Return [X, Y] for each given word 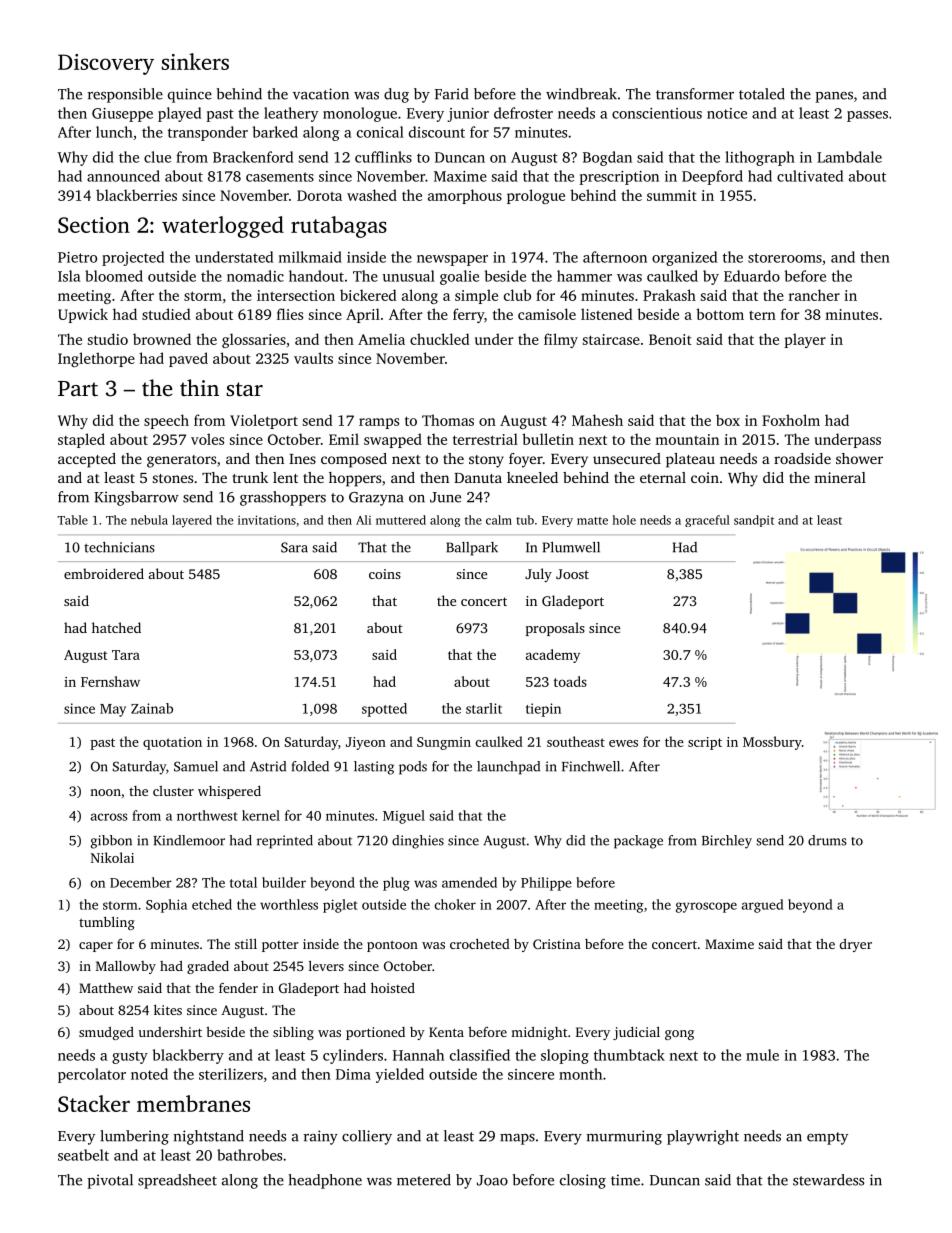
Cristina [557, 944]
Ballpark [472, 549]
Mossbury [772, 743]
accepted [87, 460]
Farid [451, 94]
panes [834, 97]
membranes [193, 1103]
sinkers [195, 61]
